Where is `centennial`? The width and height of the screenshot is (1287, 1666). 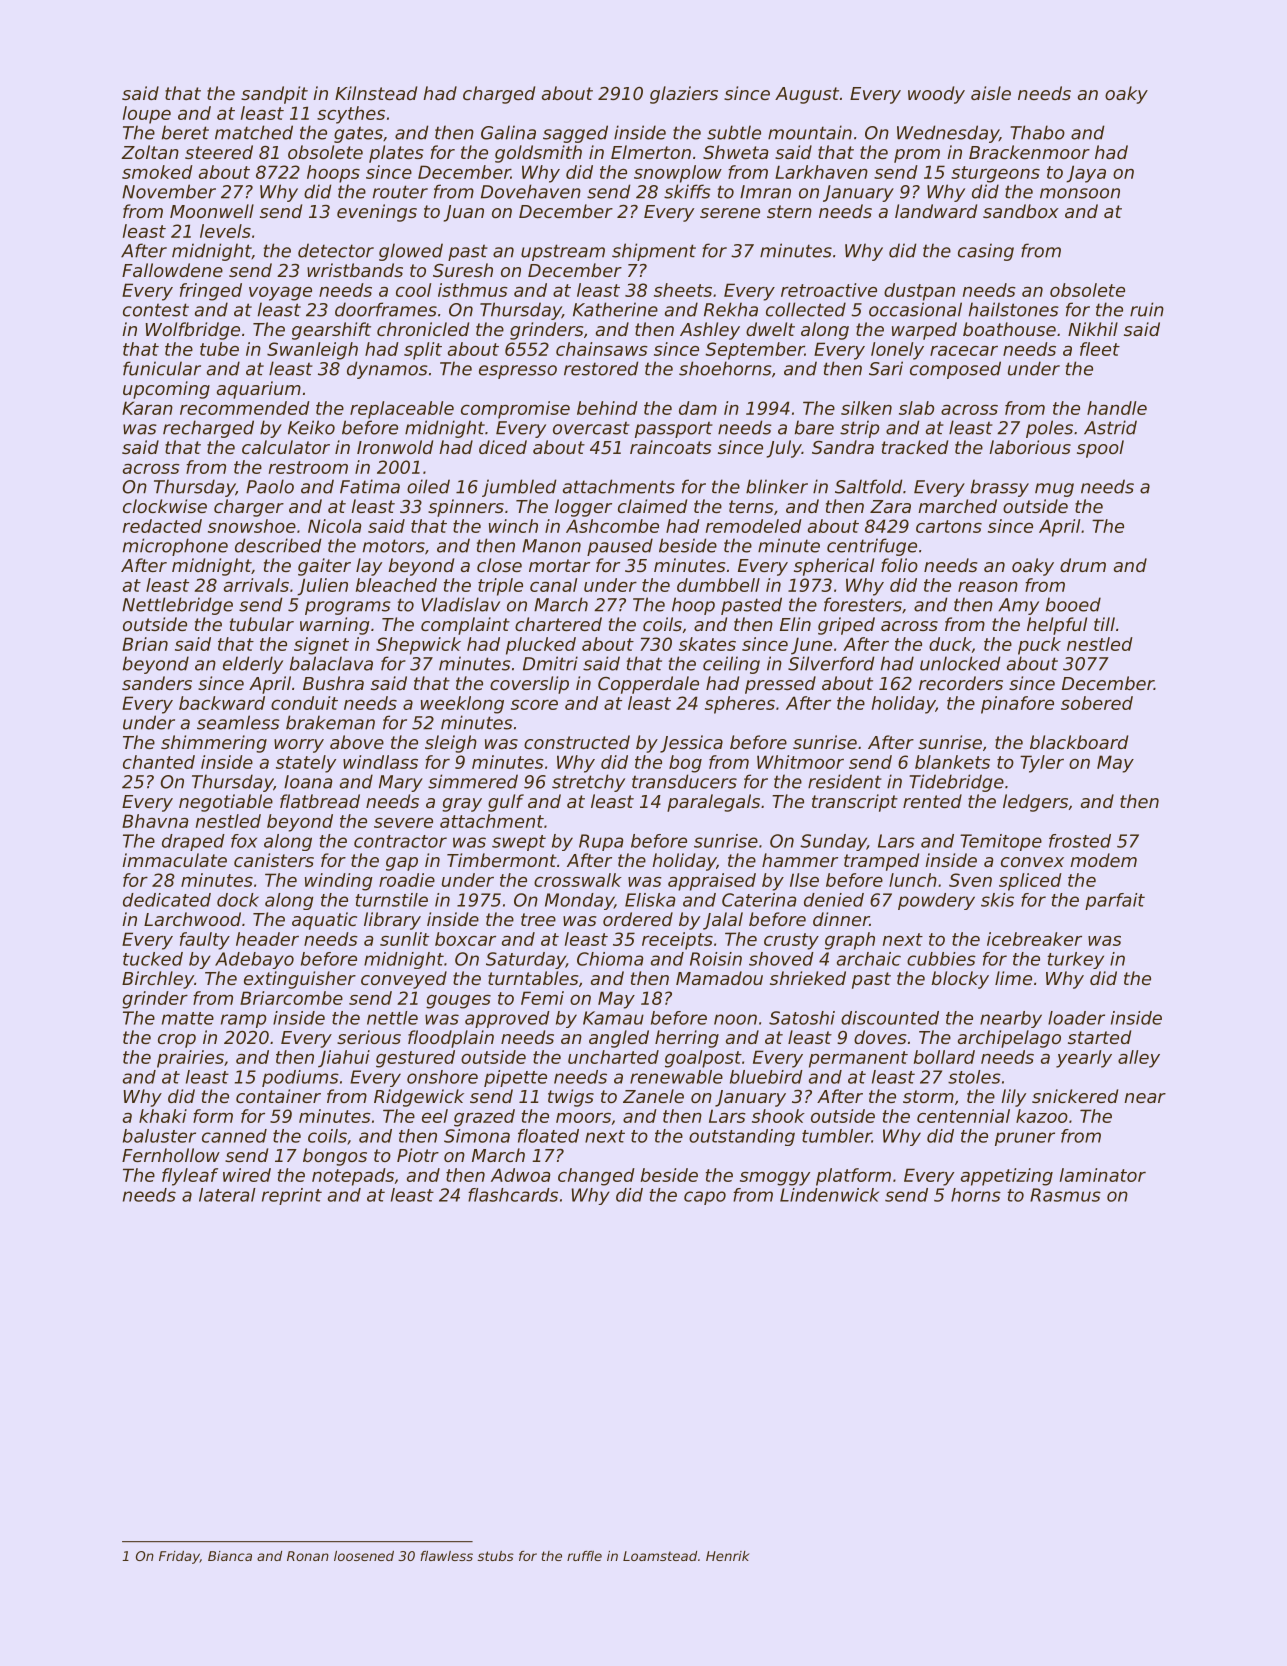 centennial is located at coordinates (963, 1116).
